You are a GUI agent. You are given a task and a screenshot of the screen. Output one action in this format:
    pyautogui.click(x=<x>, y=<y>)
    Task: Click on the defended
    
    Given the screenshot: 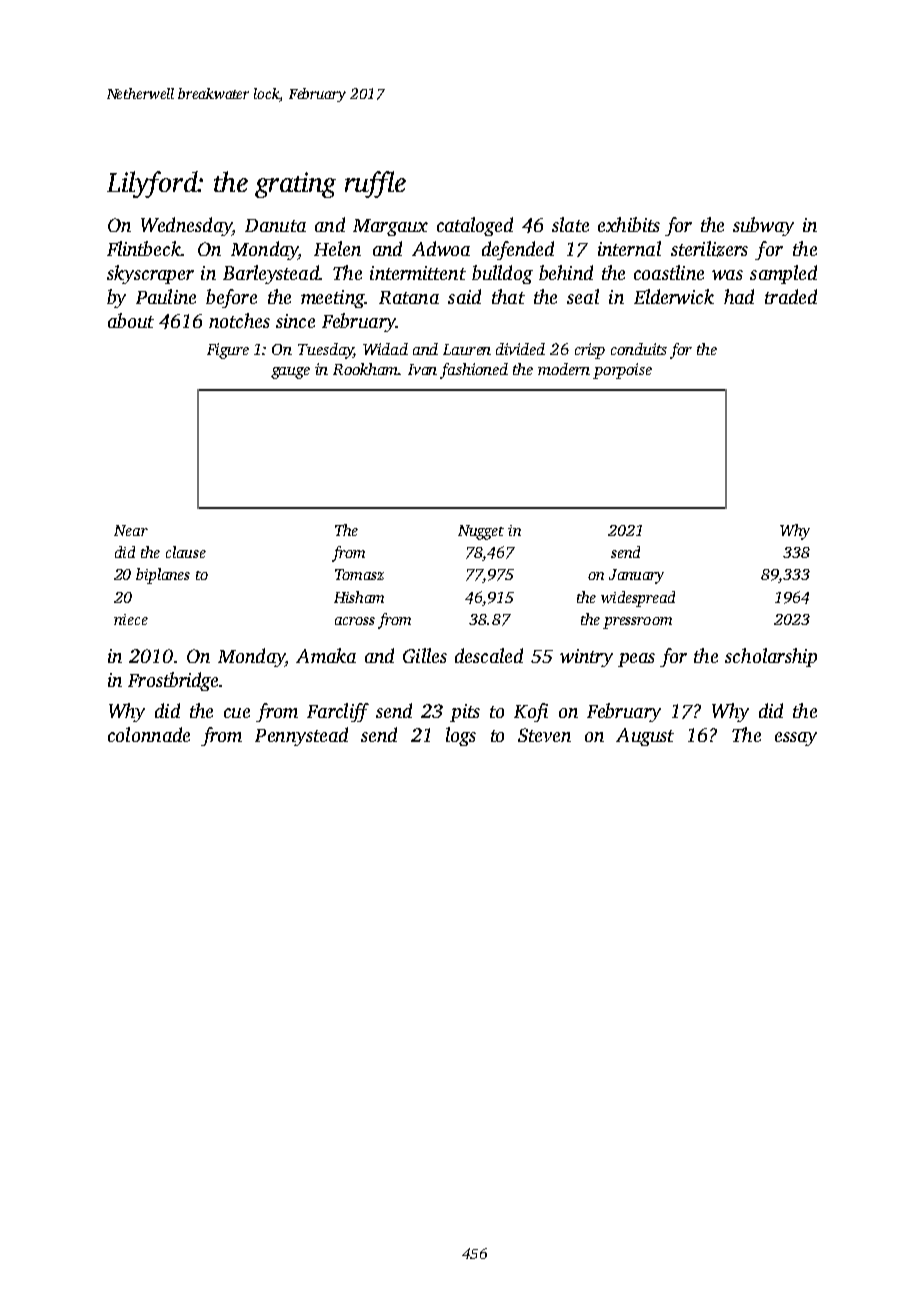 What is the action you would take?
    pyautogui.click(x=518, y=250)
